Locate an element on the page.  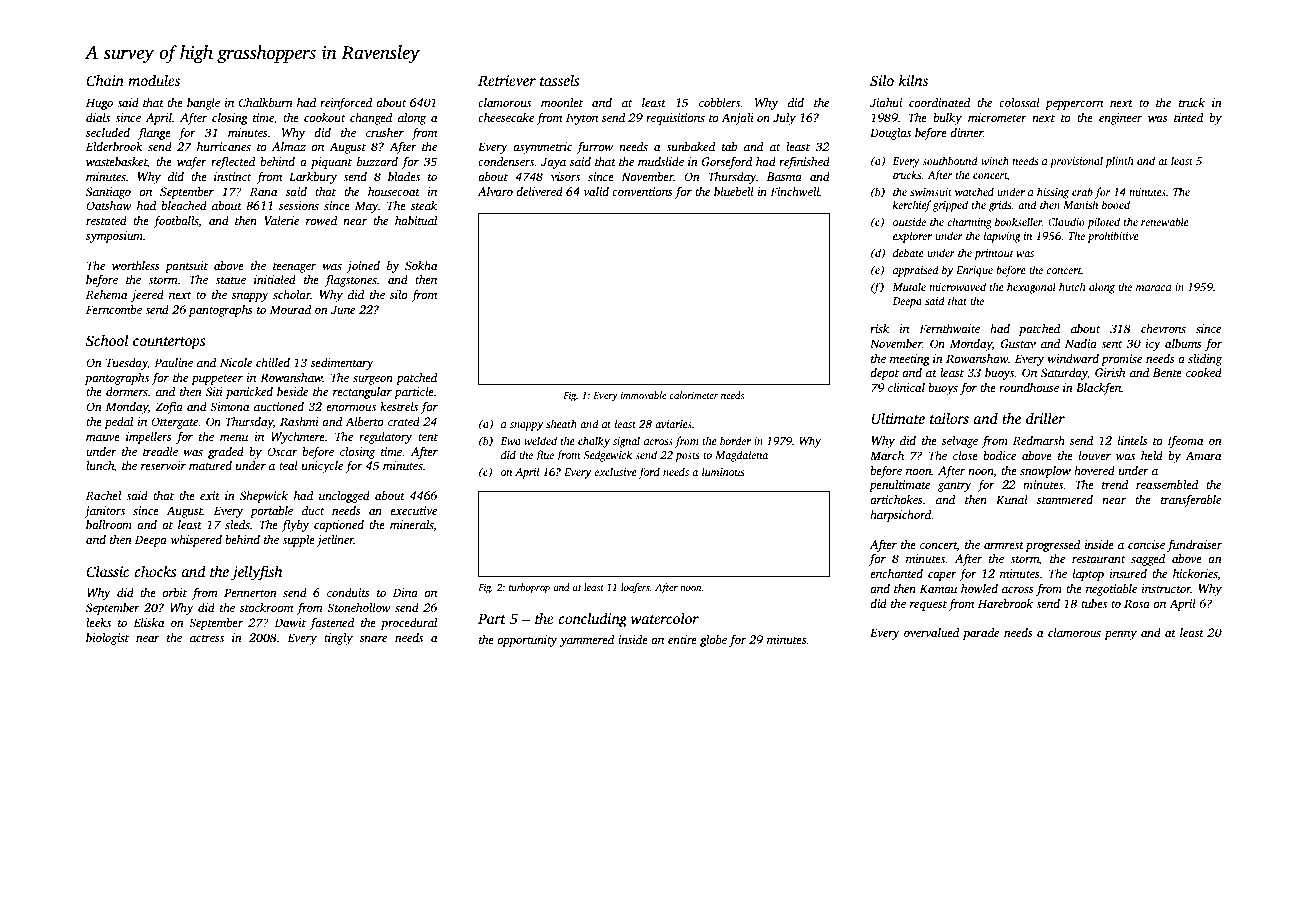
bulky is located at coordinates (947, 119).
